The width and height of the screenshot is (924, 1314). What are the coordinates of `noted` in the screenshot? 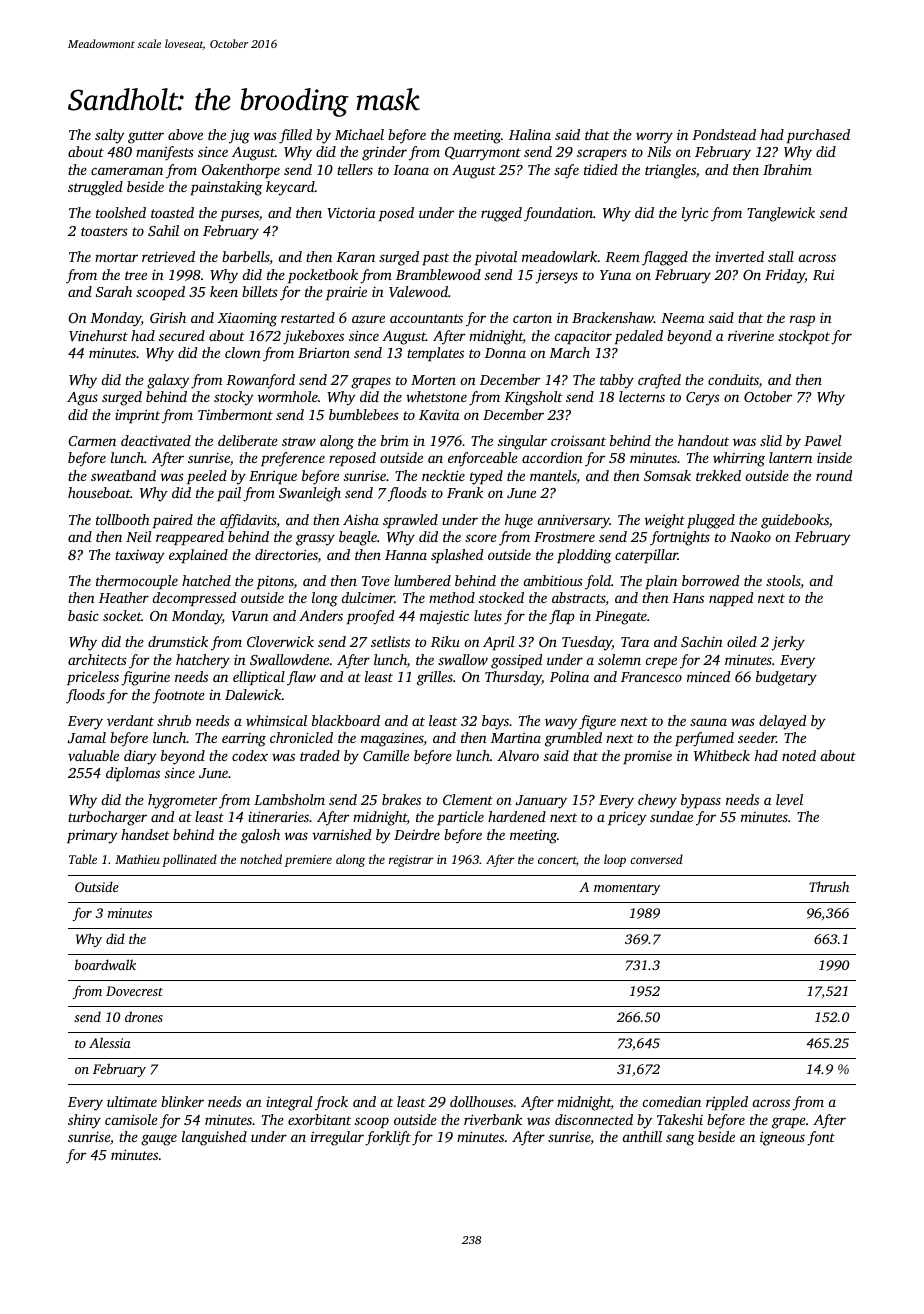 It's located at (799, 755).
